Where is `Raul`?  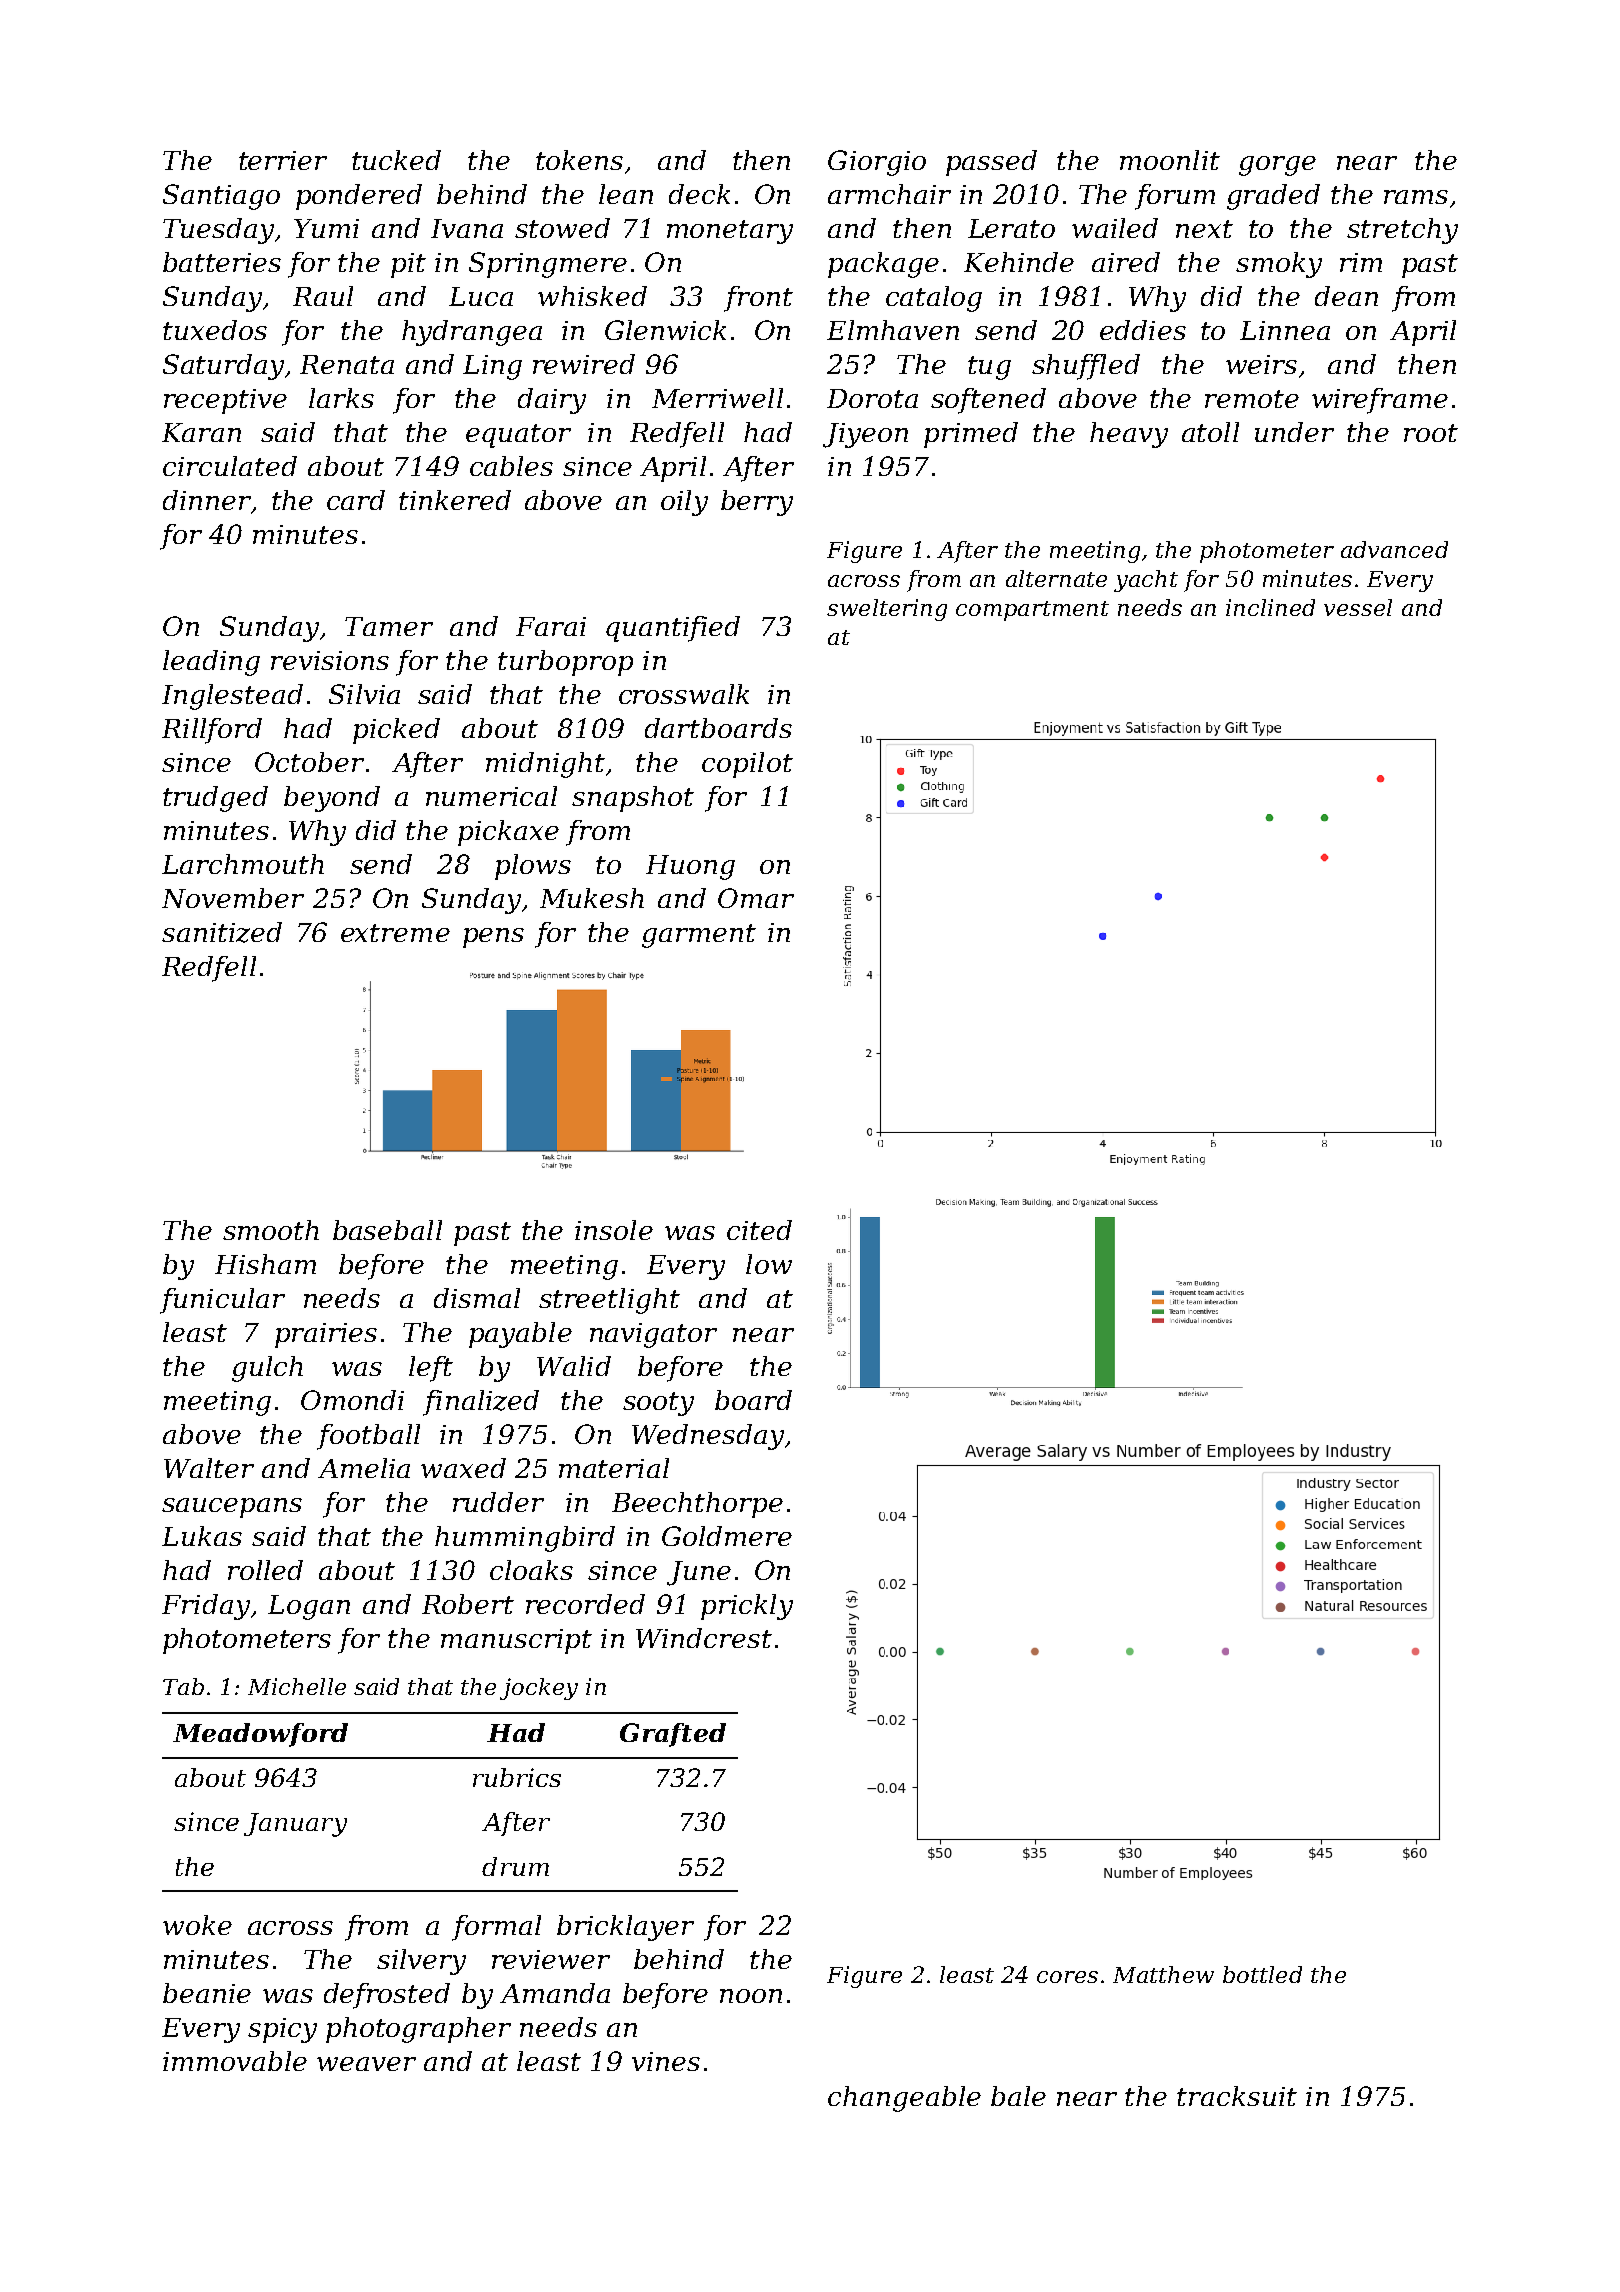
Raul is located at coordinates (323, 296).
